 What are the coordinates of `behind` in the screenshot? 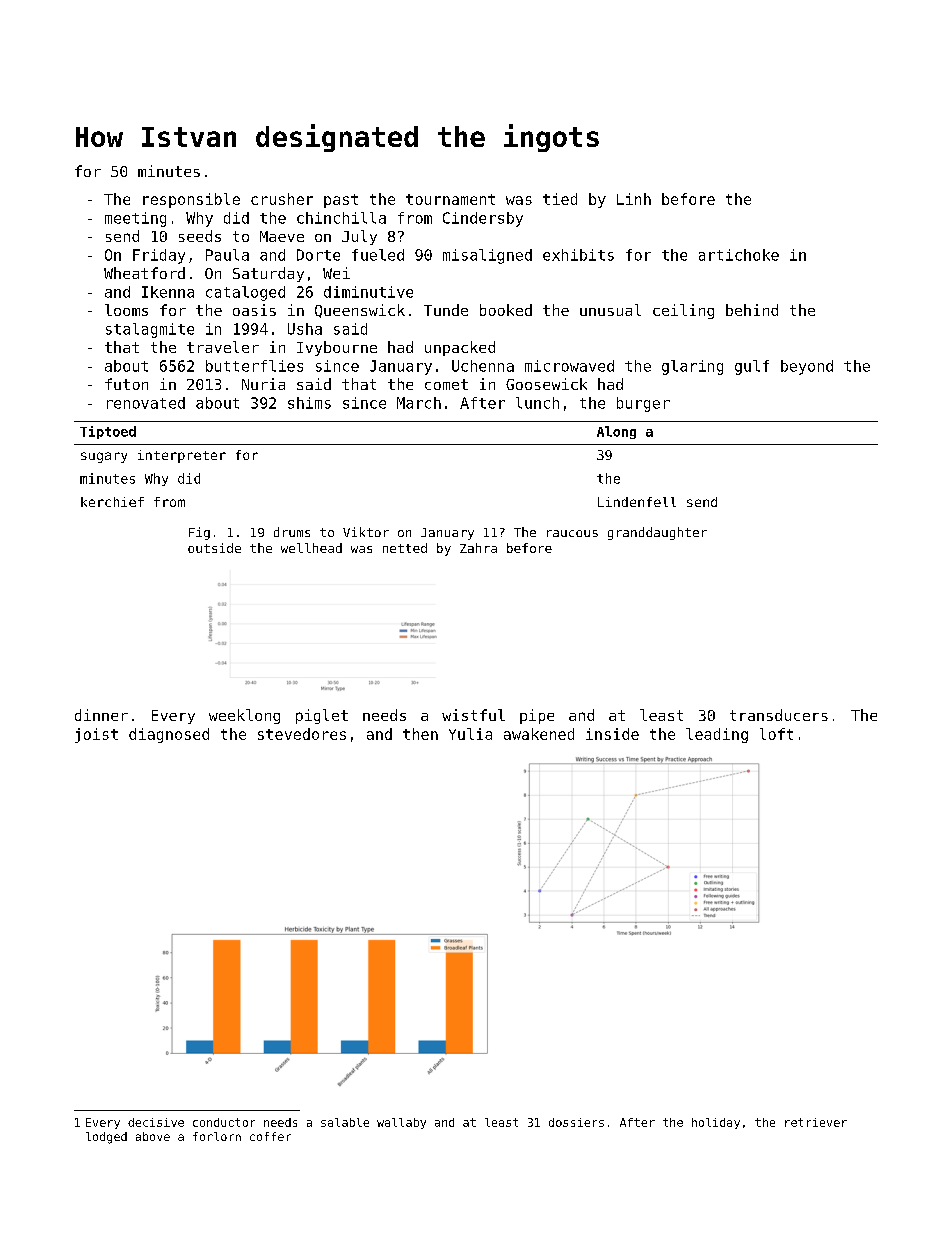 It's located at (752, 310).
